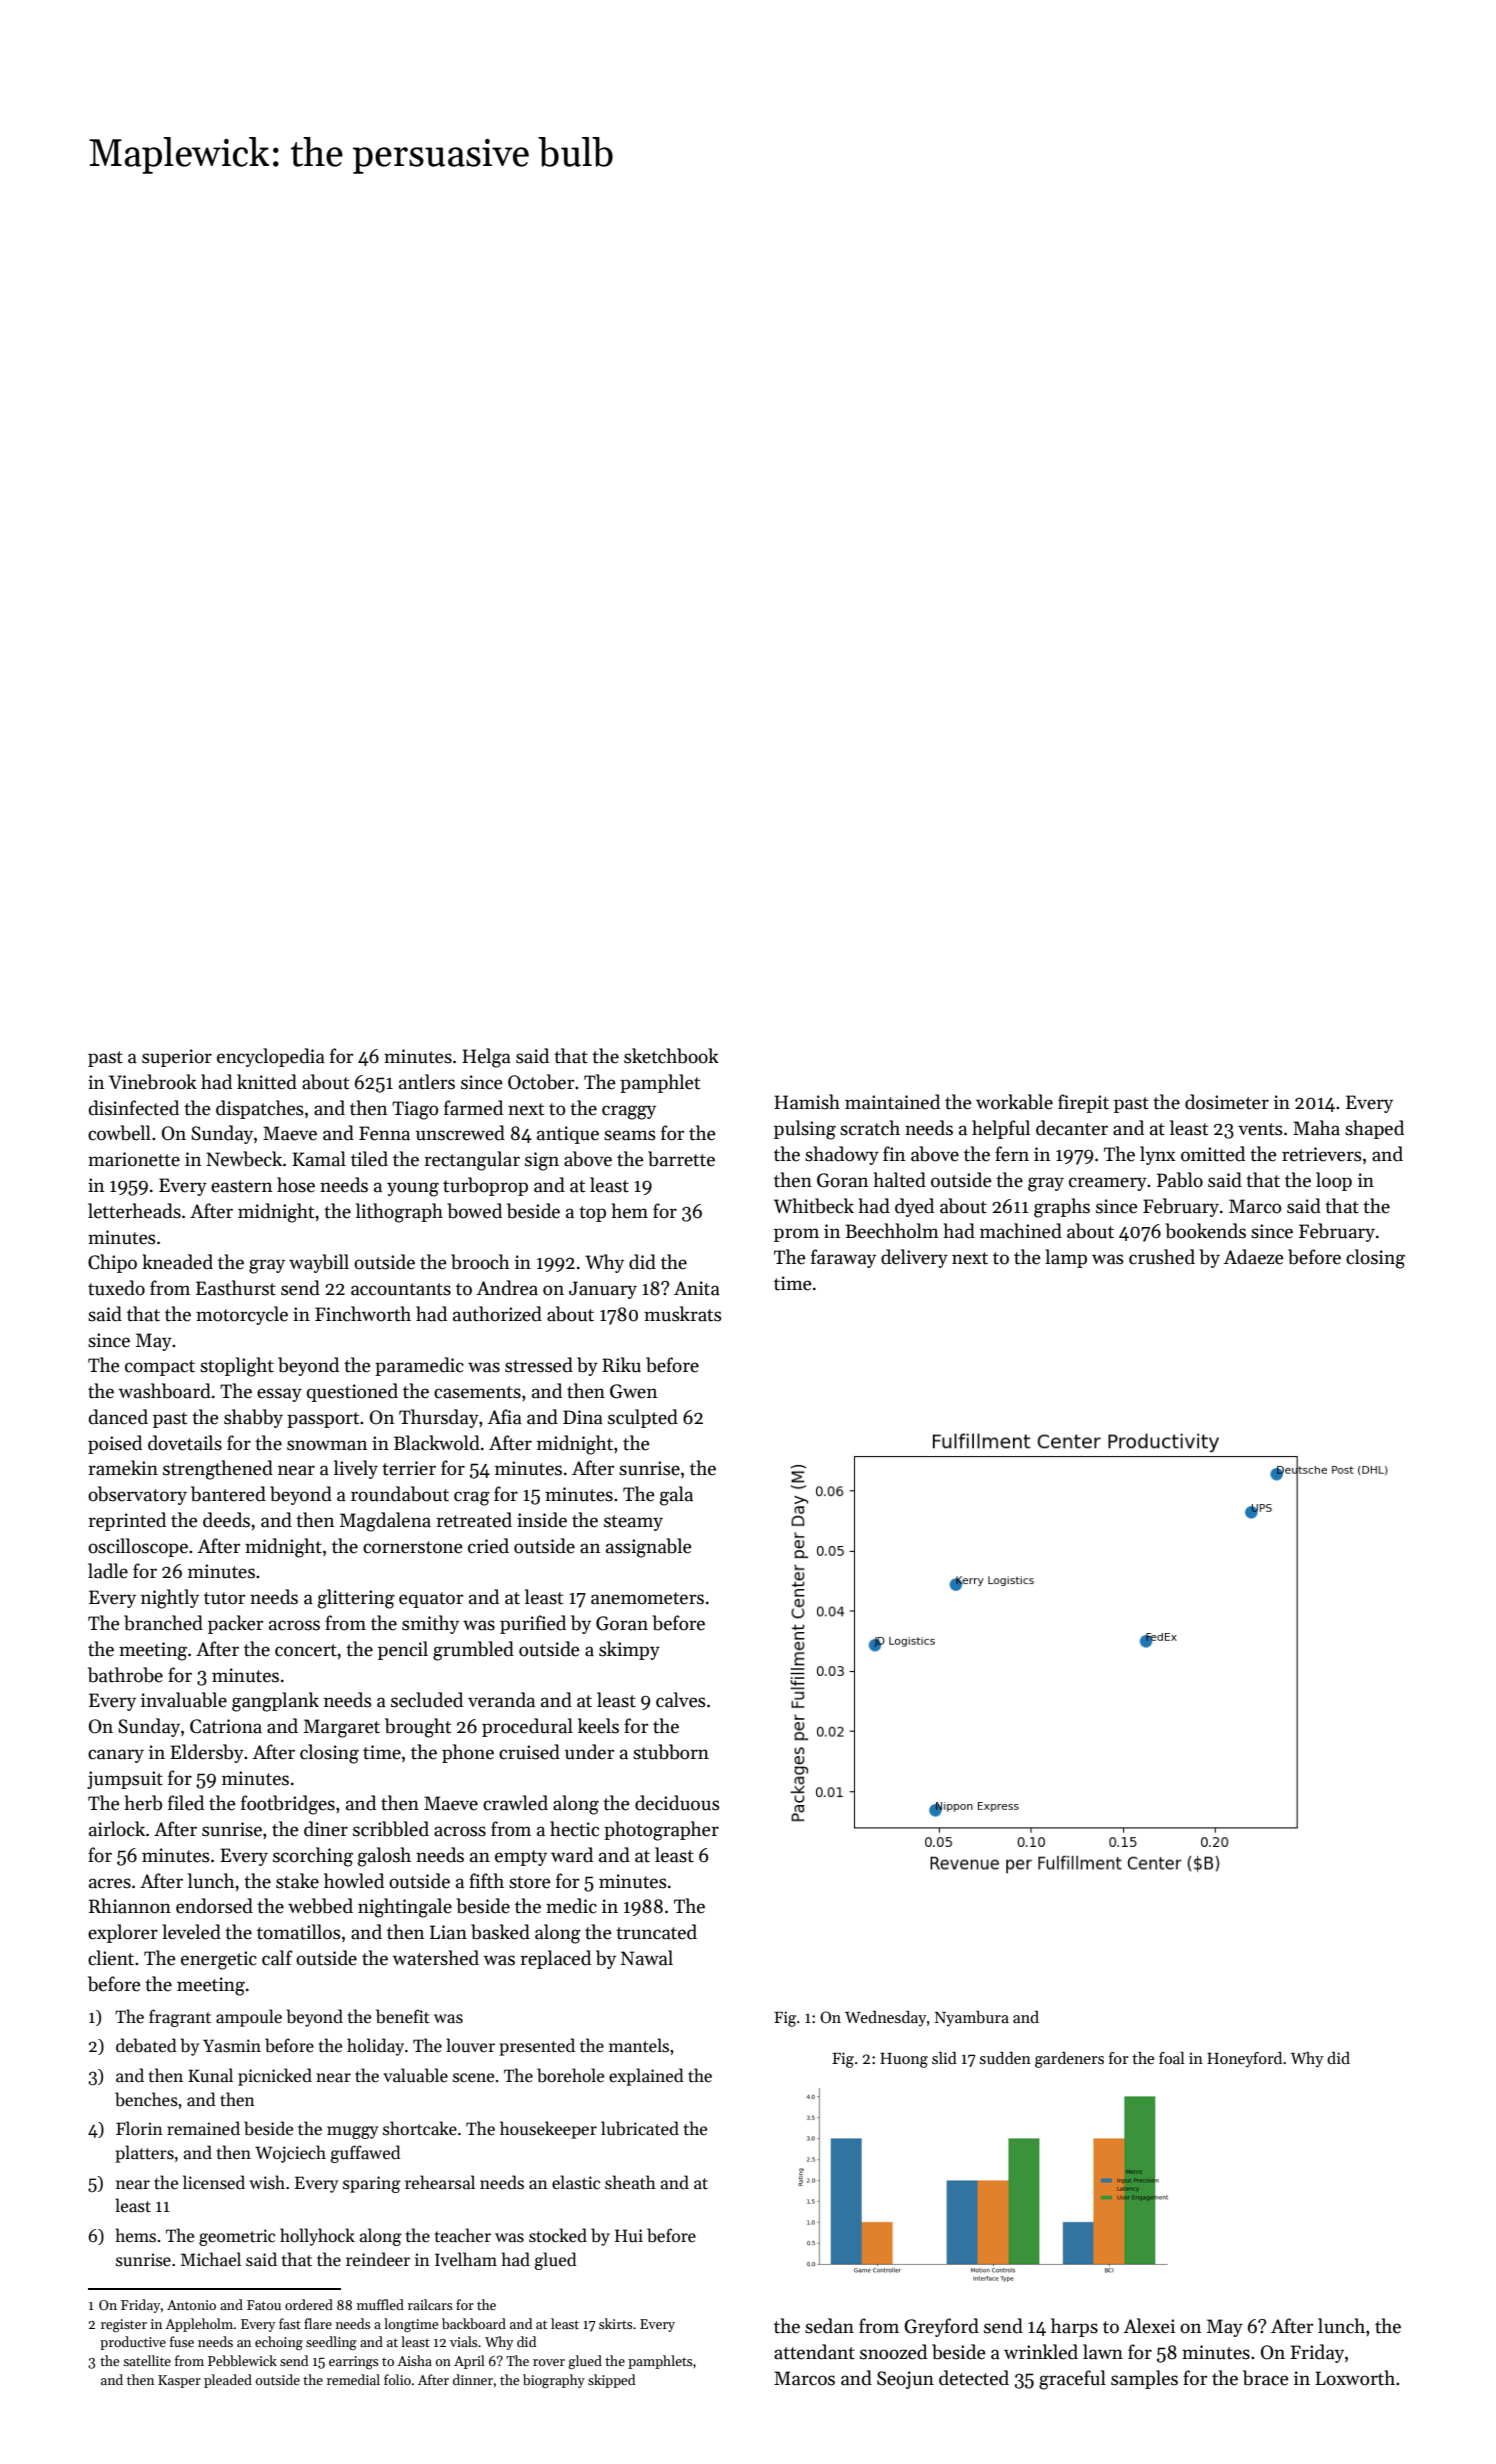  I want to click on remedial, so click(353, 2379).
